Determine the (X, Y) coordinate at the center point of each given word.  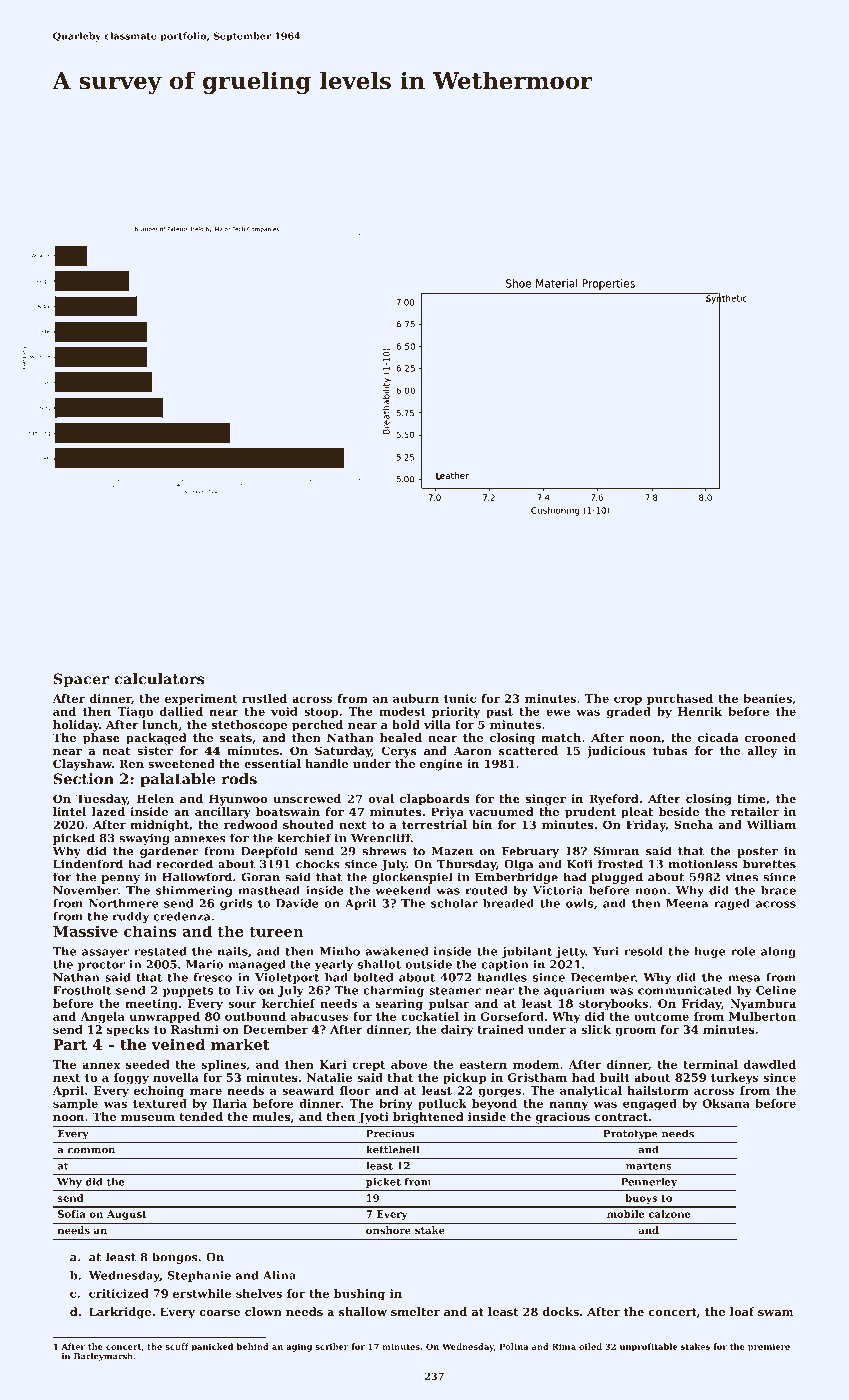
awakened (397, 951)
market (240, 1044)
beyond (494, 1104)
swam (775, 1313)
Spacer (81, 680)
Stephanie (199, 1276)
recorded (184, 864)
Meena (687, 903)
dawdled (770, 1064)
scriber (331, 1346)
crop (628, 700)
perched (317, 726)
